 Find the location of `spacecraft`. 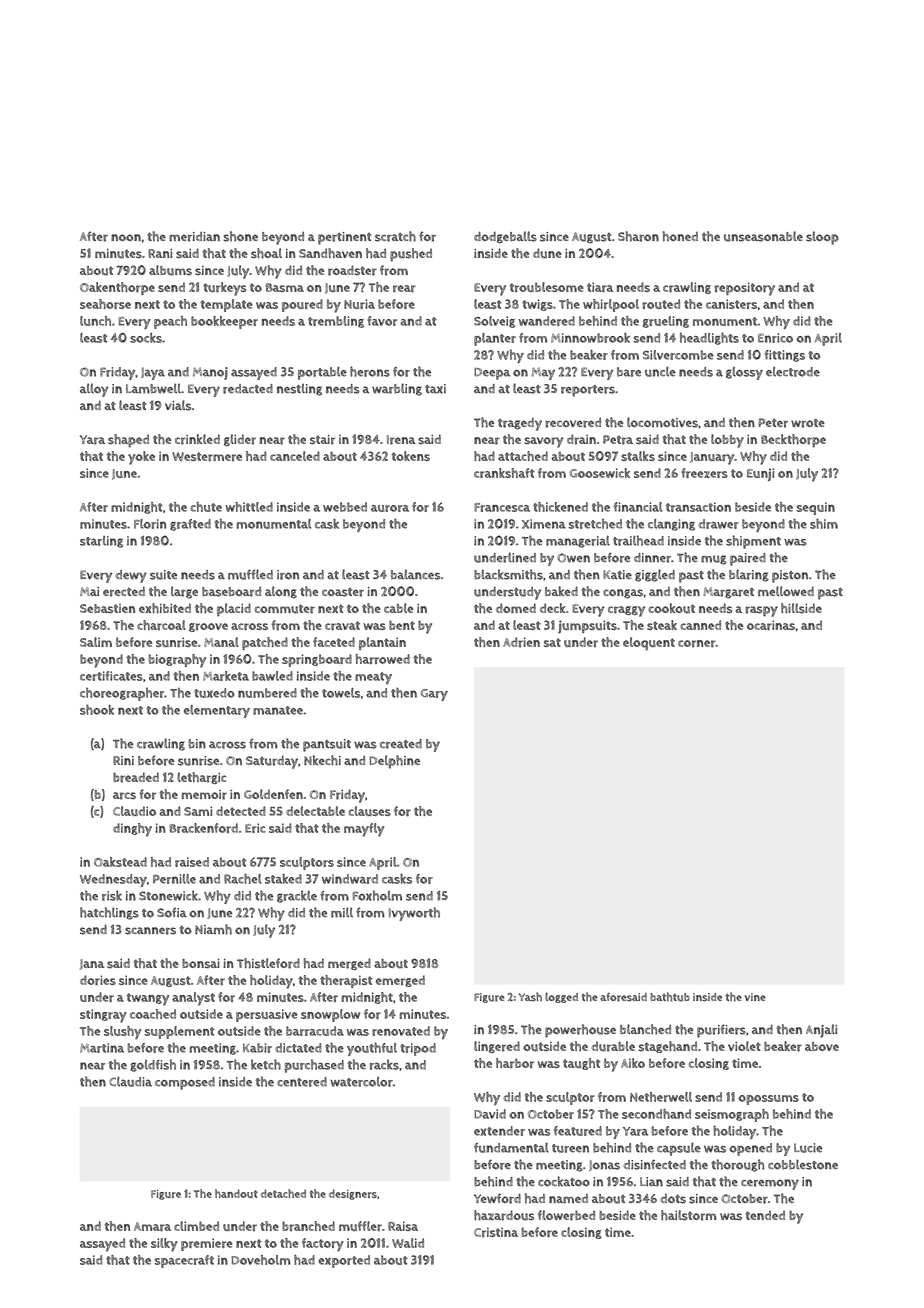

spacecraft is located at coordinates (184, 1261).
